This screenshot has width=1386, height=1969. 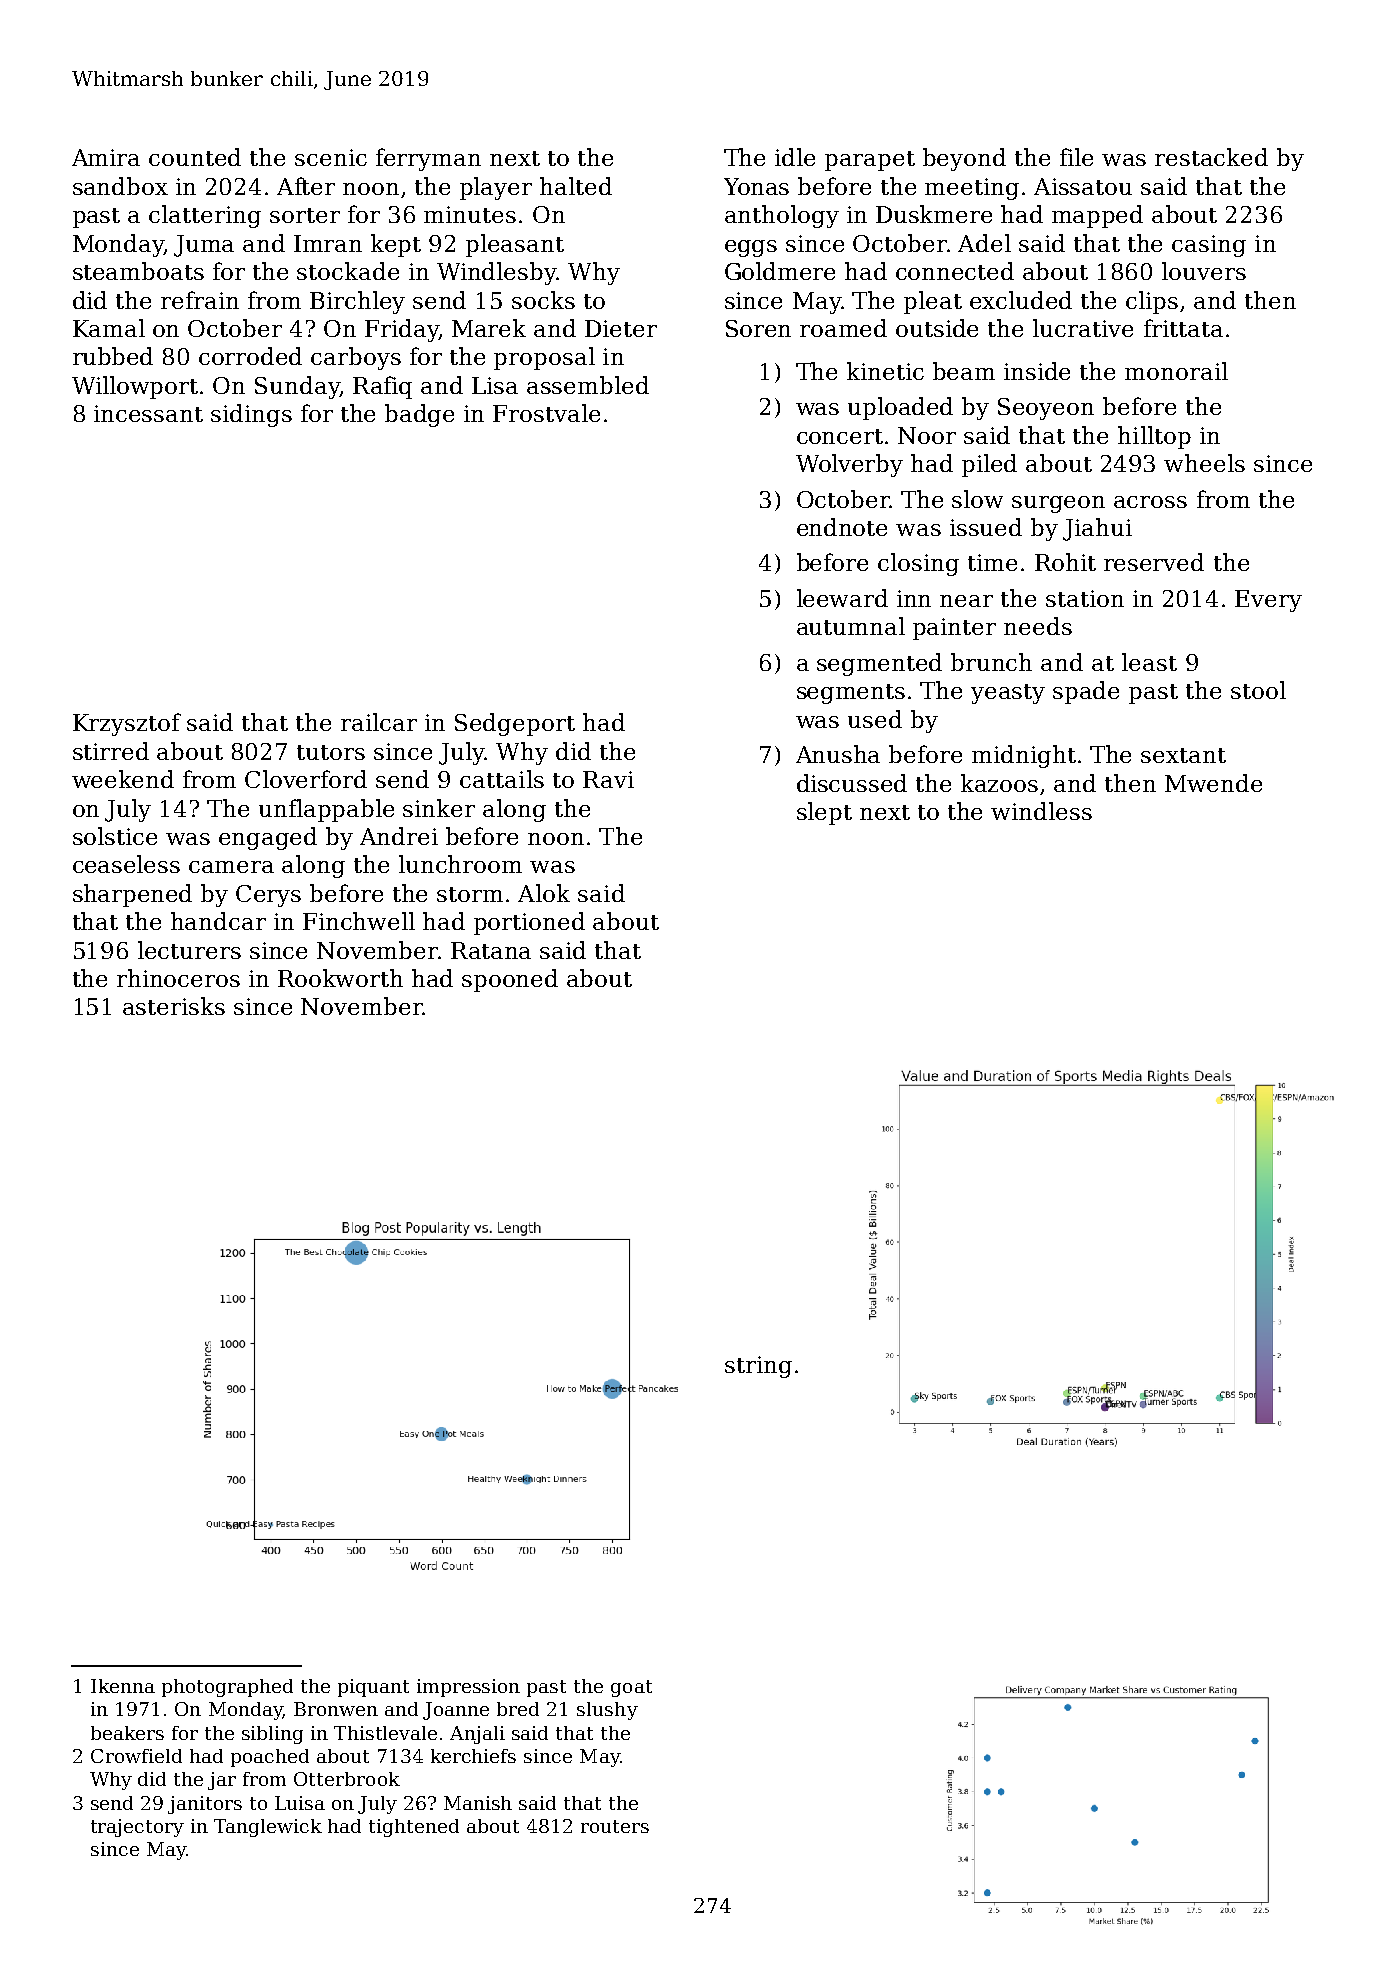 I want to click on lunchroom, so click(x=460, y=864).
